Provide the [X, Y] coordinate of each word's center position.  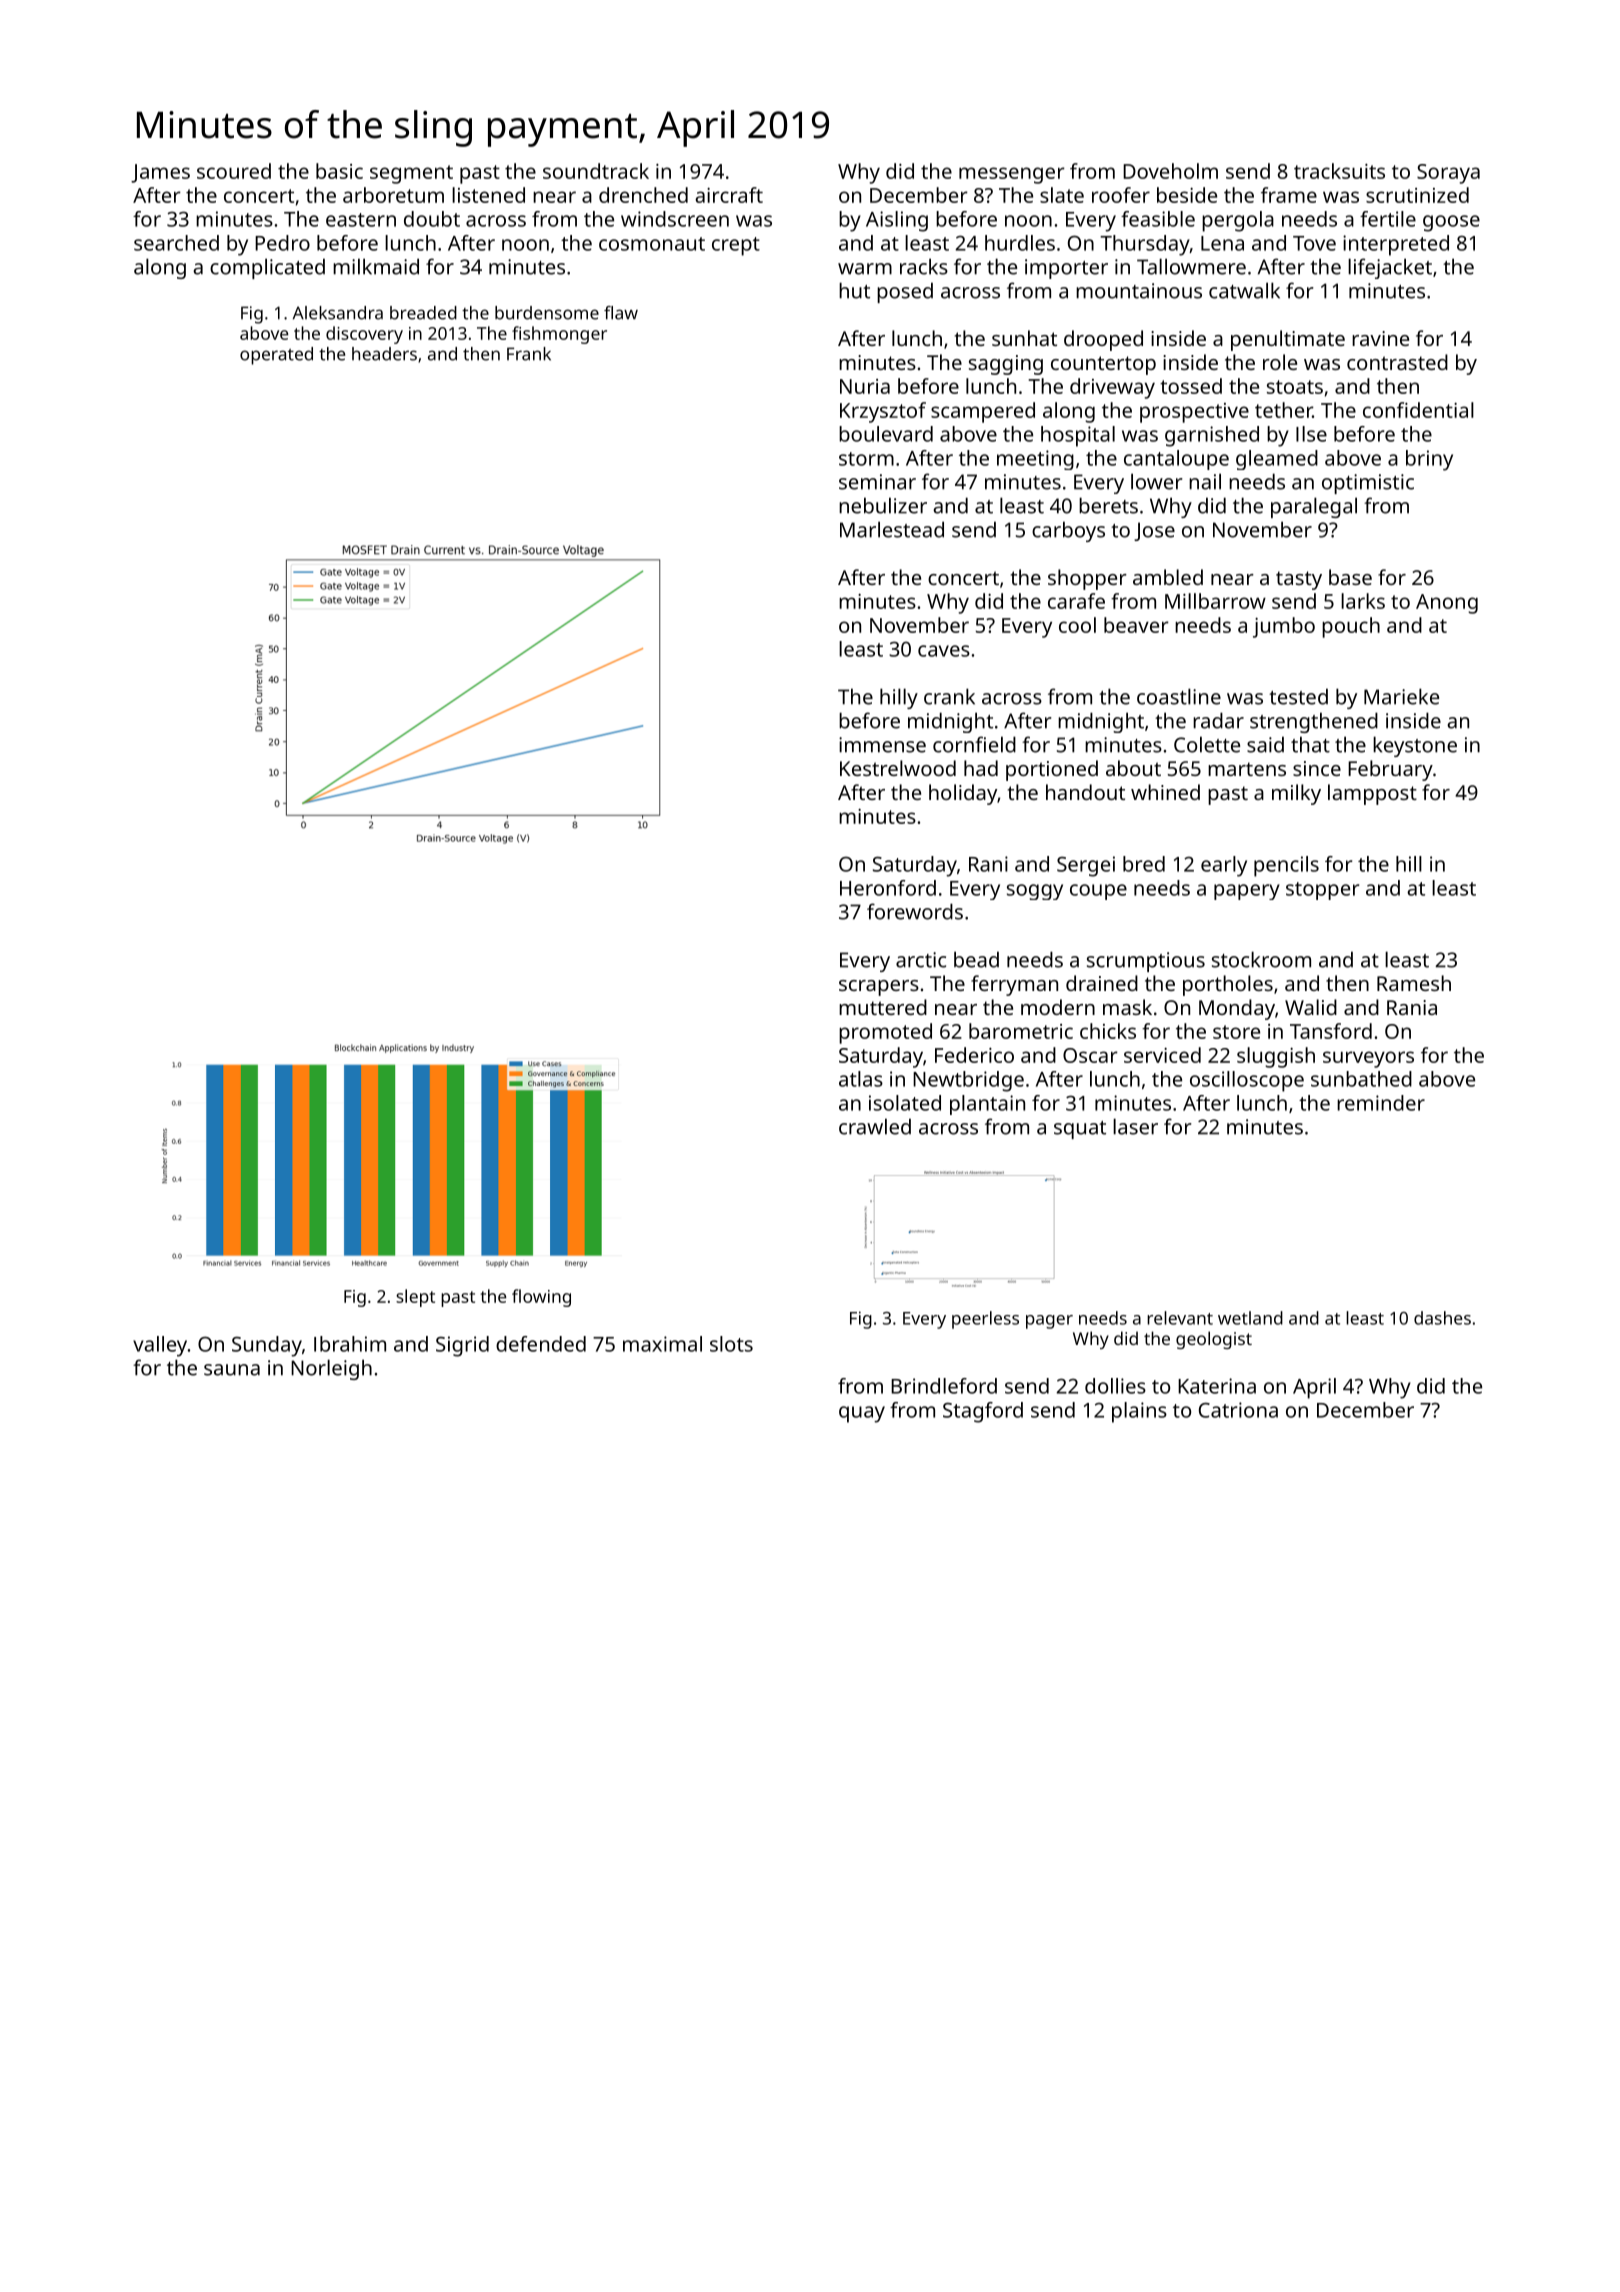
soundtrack [596, 171]
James [160, 173]
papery [1247, 892]
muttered [883, 1007]
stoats [1295, 387]
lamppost [1372, 794]
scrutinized [1417, 195]
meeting [1035, 460]
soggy [1035, 892]
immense [882, 745]
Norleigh [331, 1369]
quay [862, 1414]
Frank [529, 354]
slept [415, 1298]
